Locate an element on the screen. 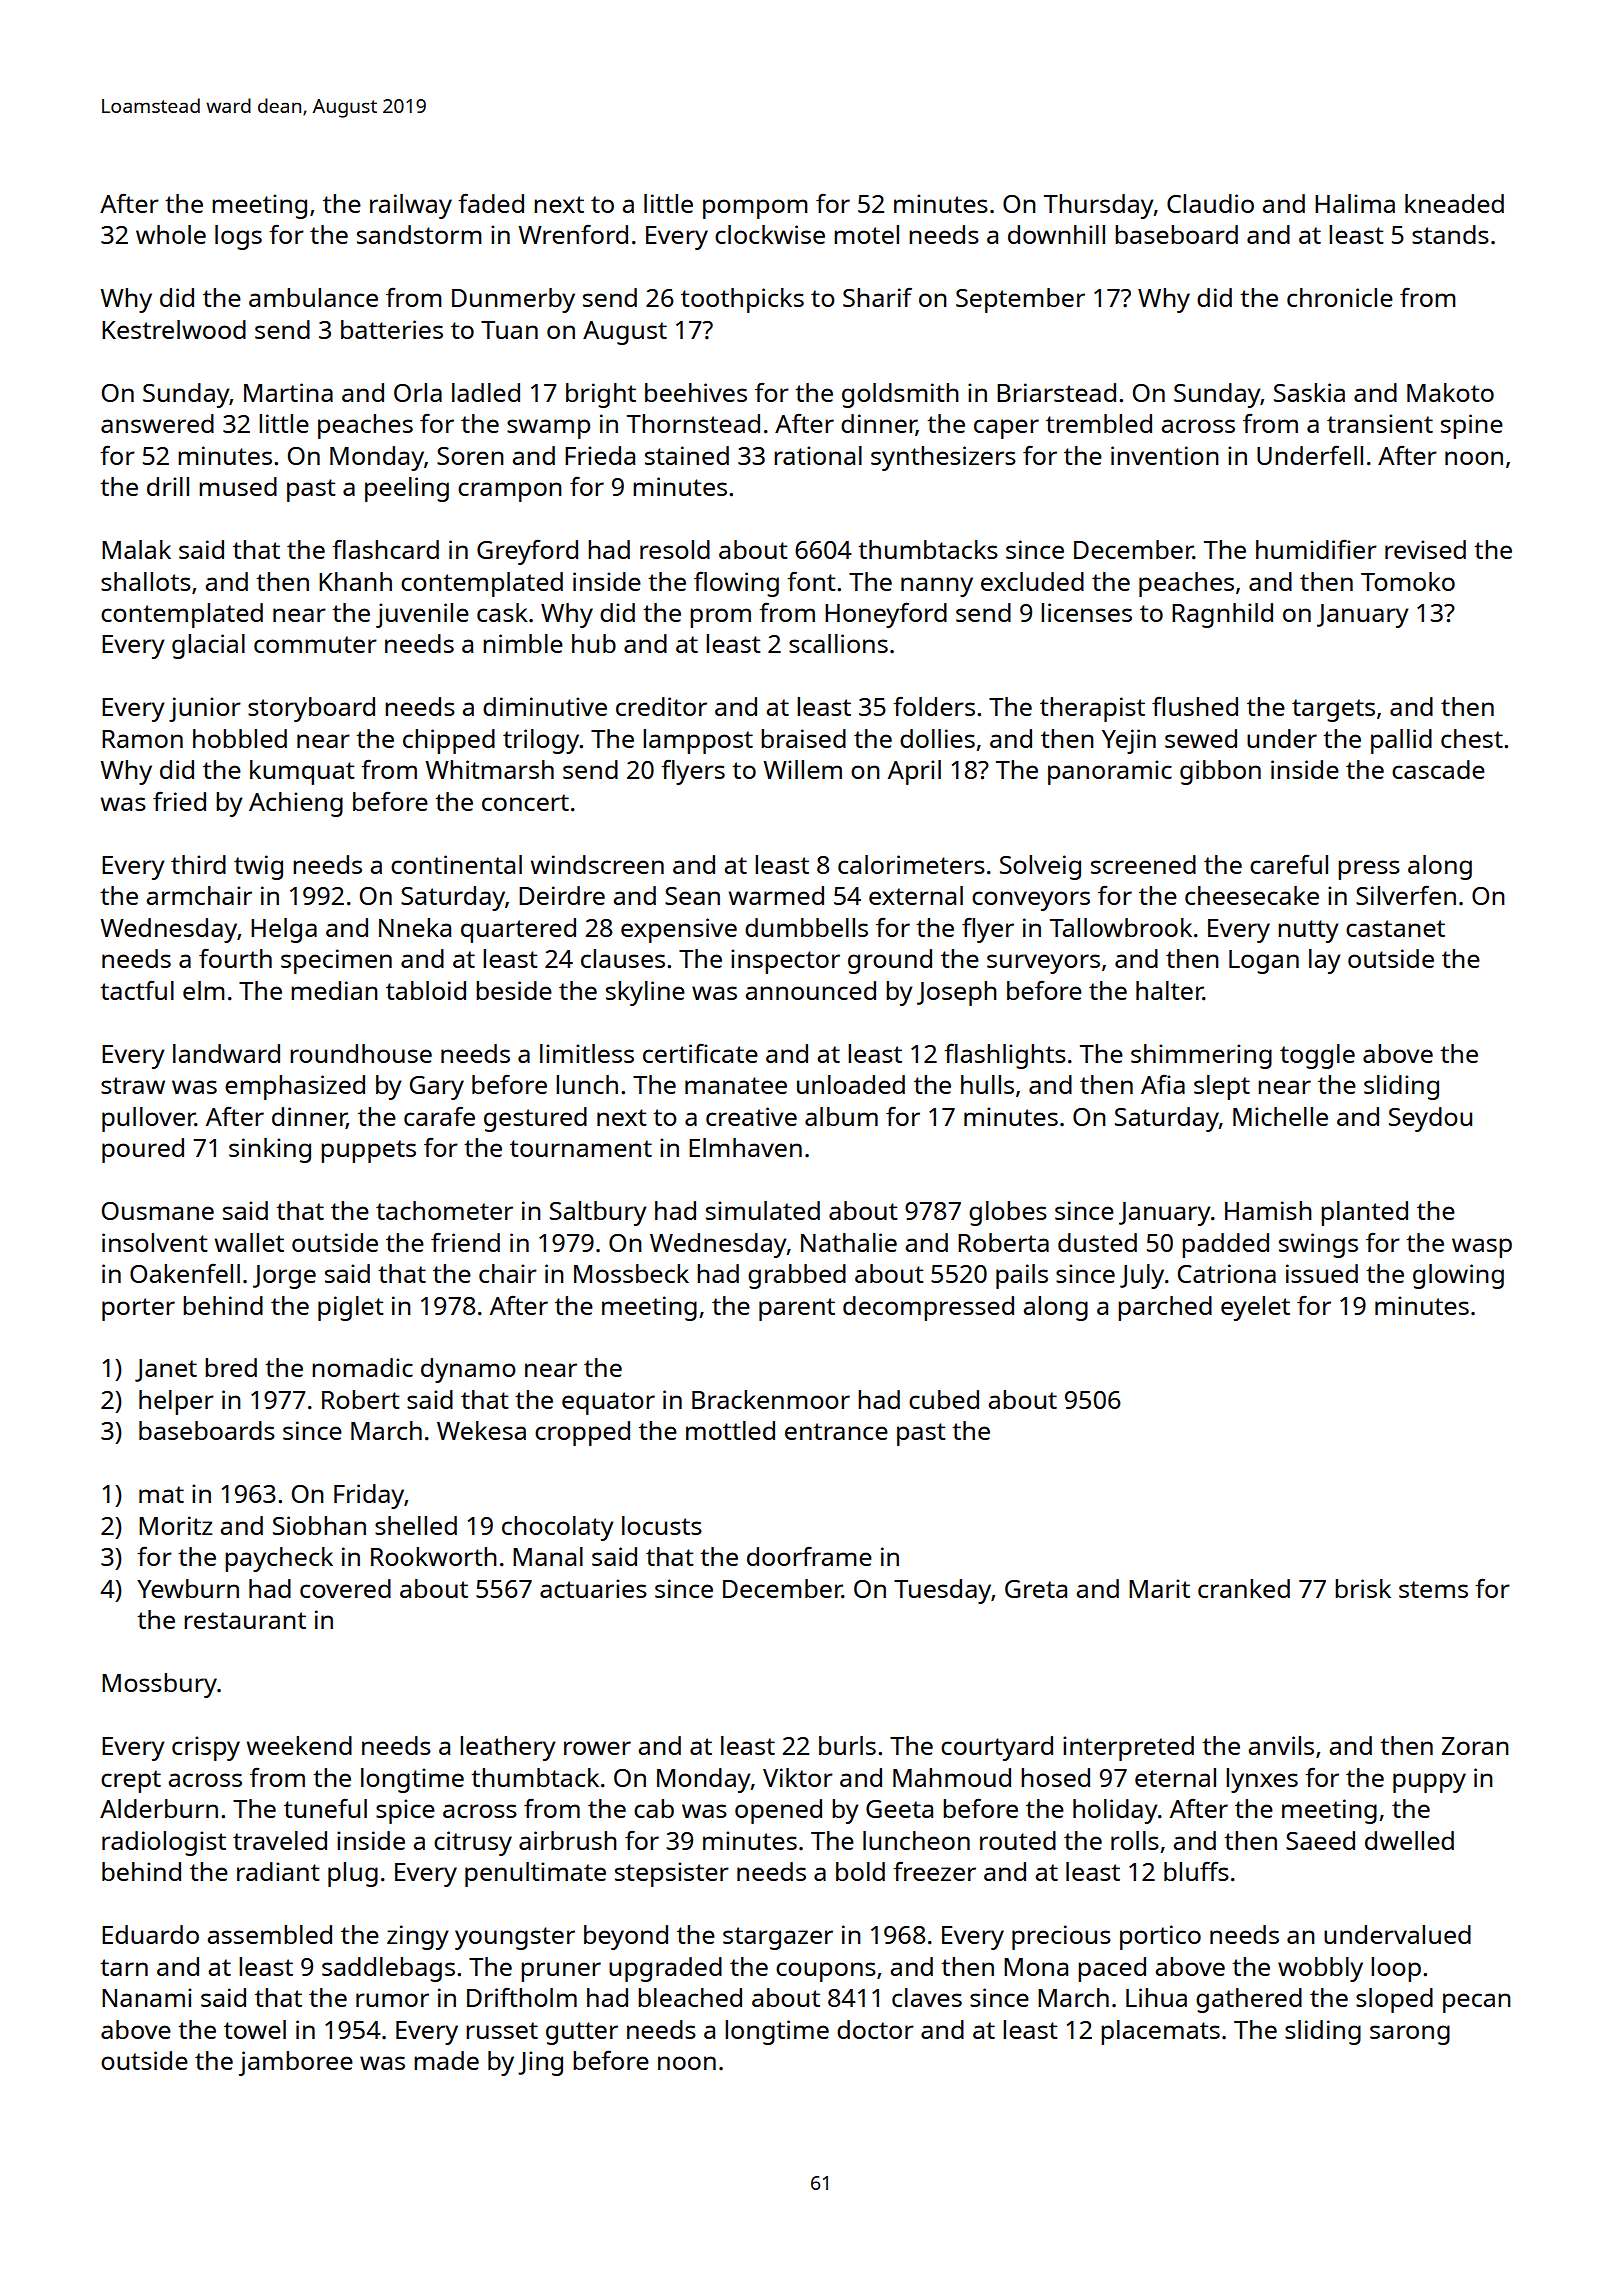 This screenshot has width=1620, height=2292. towel is located at coordinates (255, 2029).
